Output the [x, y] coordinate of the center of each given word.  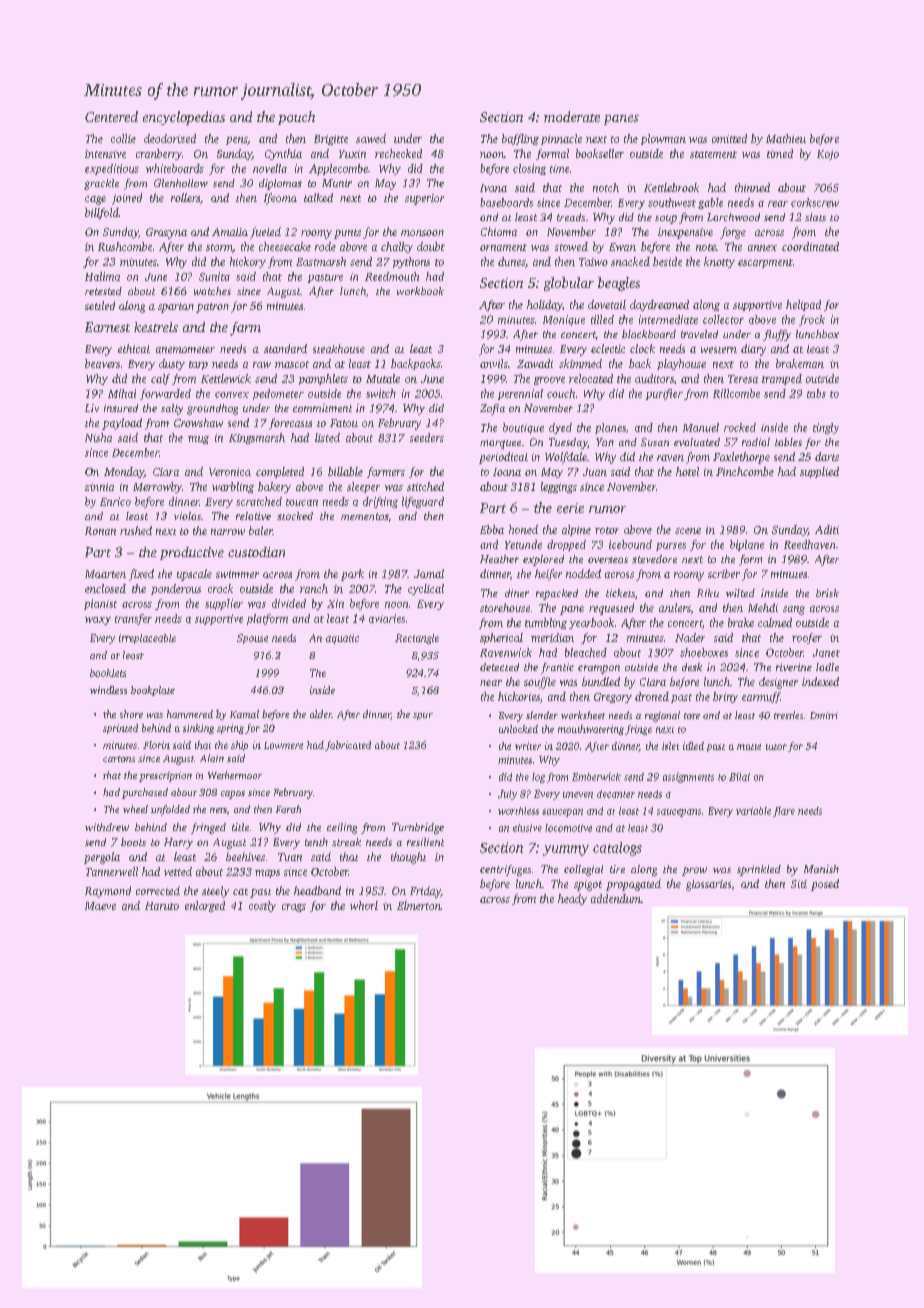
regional [662, 716]
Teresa [743, 379]
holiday [544, 305]
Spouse [252, 639]
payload [122, 424]
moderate [572, 116]
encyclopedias [184, 118]
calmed [775, 622]
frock [812, 320]
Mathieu [786, 138]
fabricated [348, 746]
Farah [288, 809]
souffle [540, 683]
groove [549, 381]
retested [103, 291]
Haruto [162, 906]
